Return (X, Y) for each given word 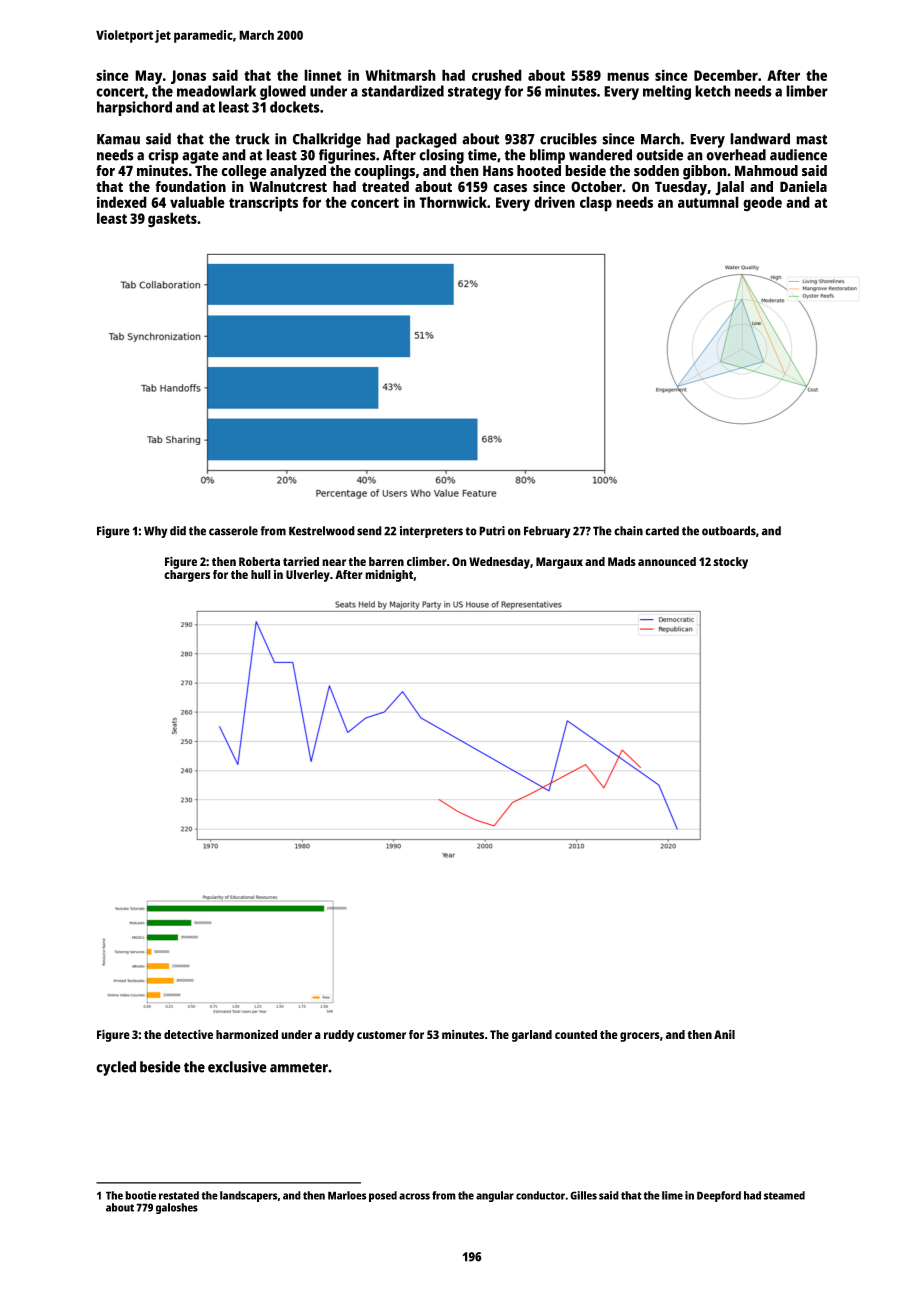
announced (667, 561)
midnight (389, 575)
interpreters (431, 532)
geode (762, 204)
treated (385, 187)
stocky (730, 563)
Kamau (118, 139)
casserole (233, 531)
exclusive (237, 1067)
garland (532, 1036)
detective (188, 1034)
